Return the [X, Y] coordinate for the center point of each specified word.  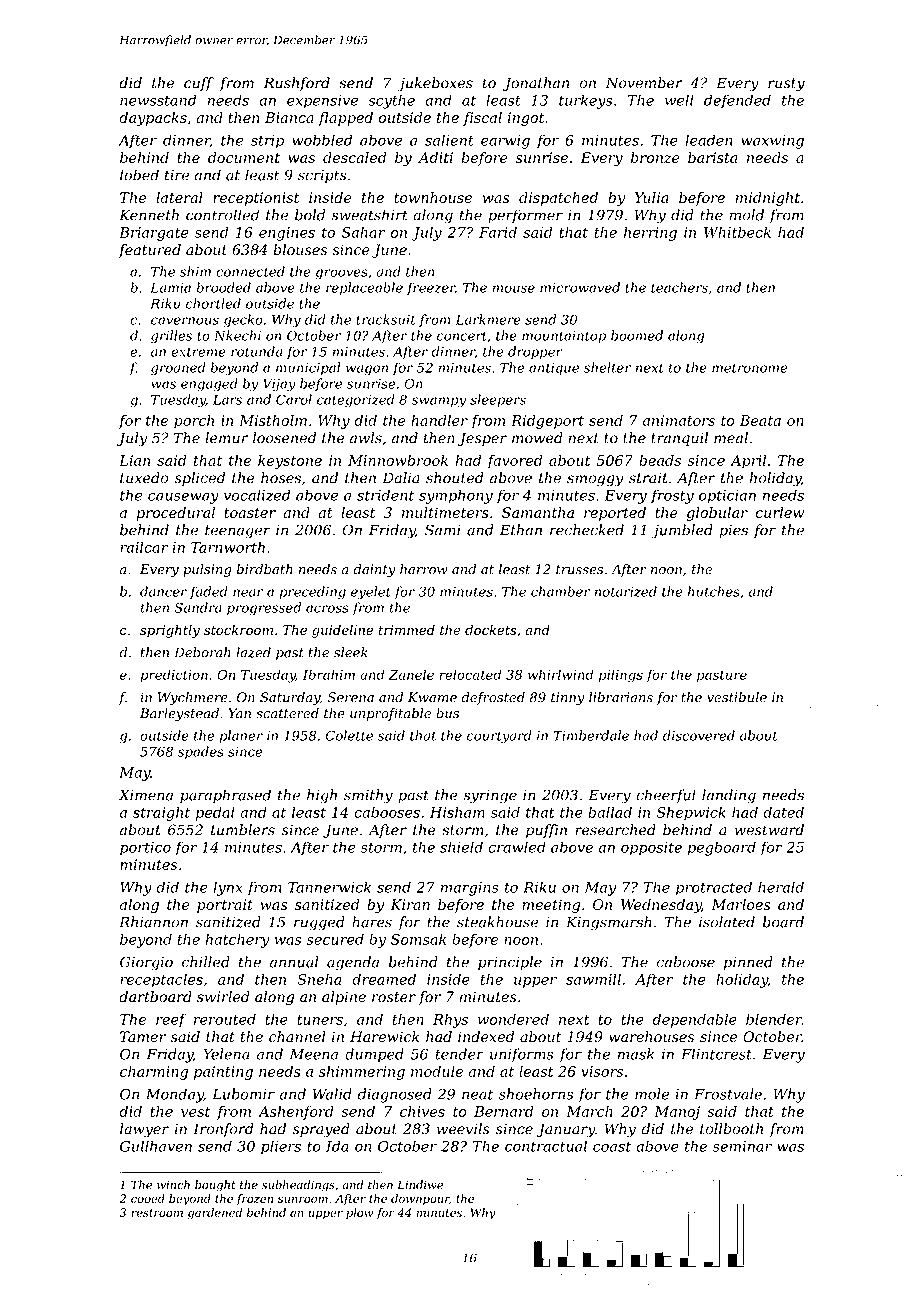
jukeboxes [435, 84]
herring [650, 233]
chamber [560, 591]
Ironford [223, 1130]
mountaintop [564, 337]
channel [297, 1037]
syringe [490, 797]
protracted [714, 888]
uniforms [522, 1055]
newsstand [158, 100]
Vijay [279, 385]
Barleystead [179, 714]
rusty [786, 85]
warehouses [651, 1037]
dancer [163, 591]
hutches [714, 591]
